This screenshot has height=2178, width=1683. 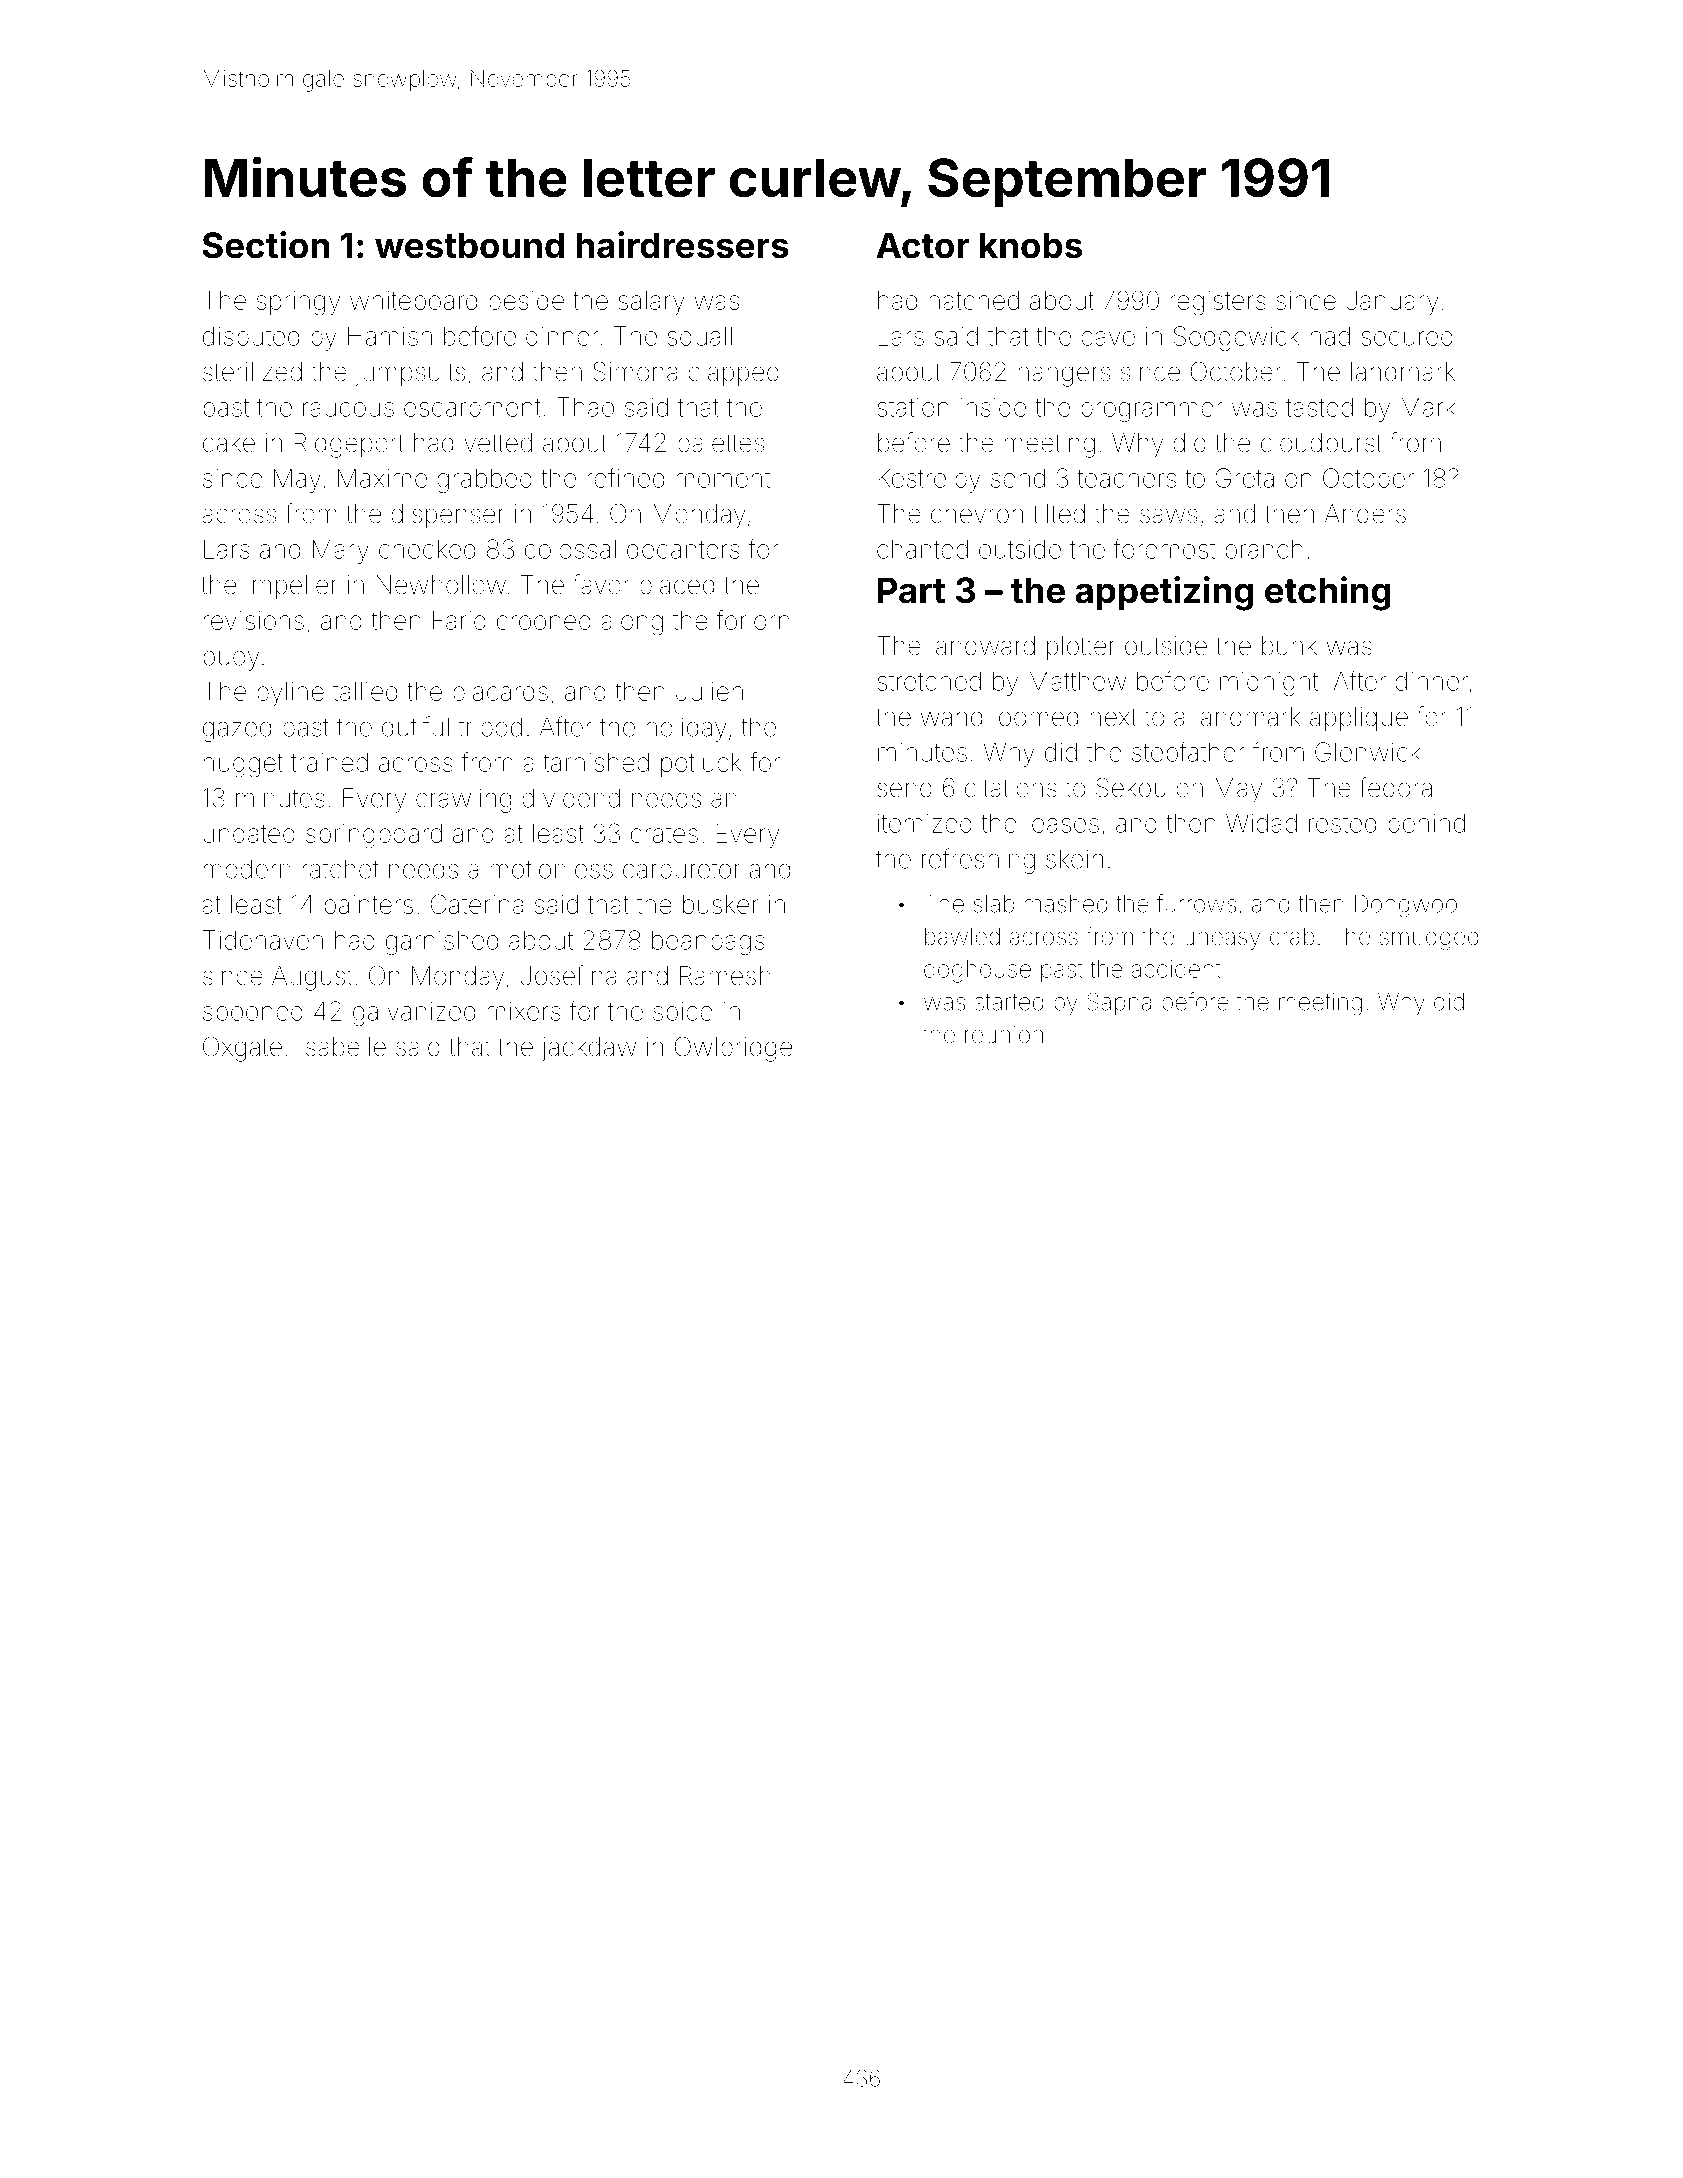 What do you see at coordinates (683, 549) in the screenshot?
I see `decanters` at bounding box center [683, 549].
